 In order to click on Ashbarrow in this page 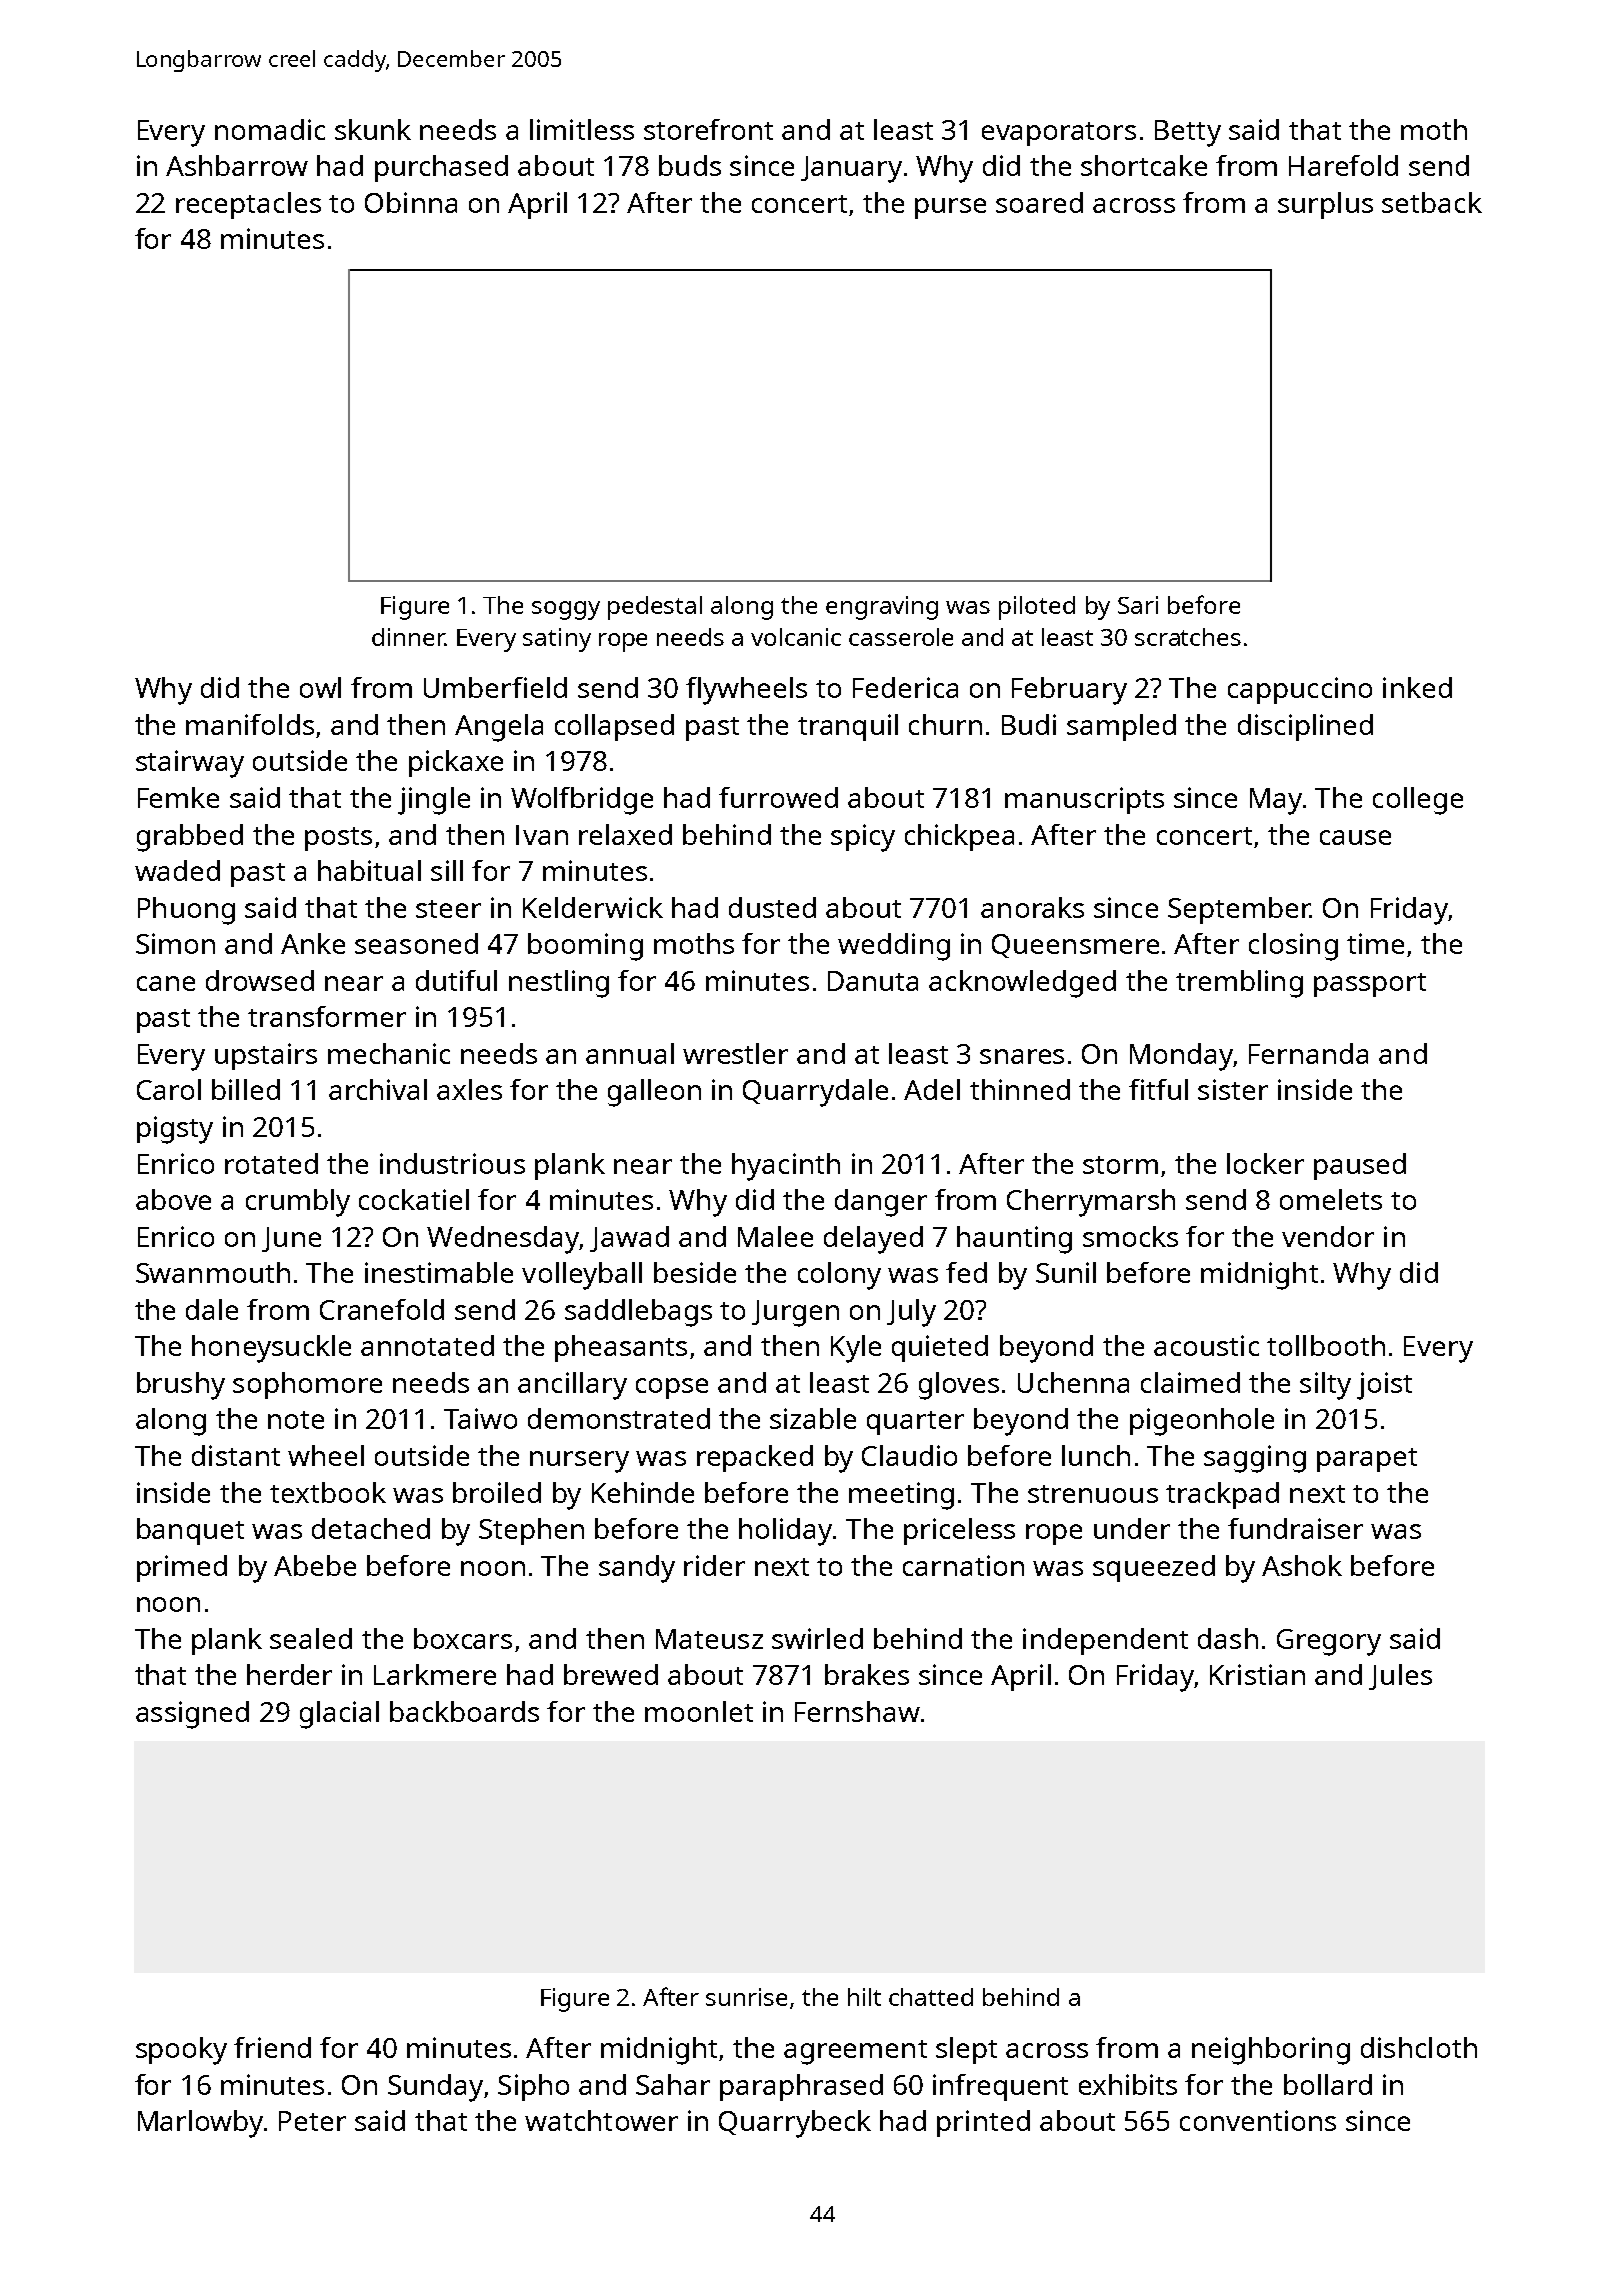, I will do `click(237, 165)`.
